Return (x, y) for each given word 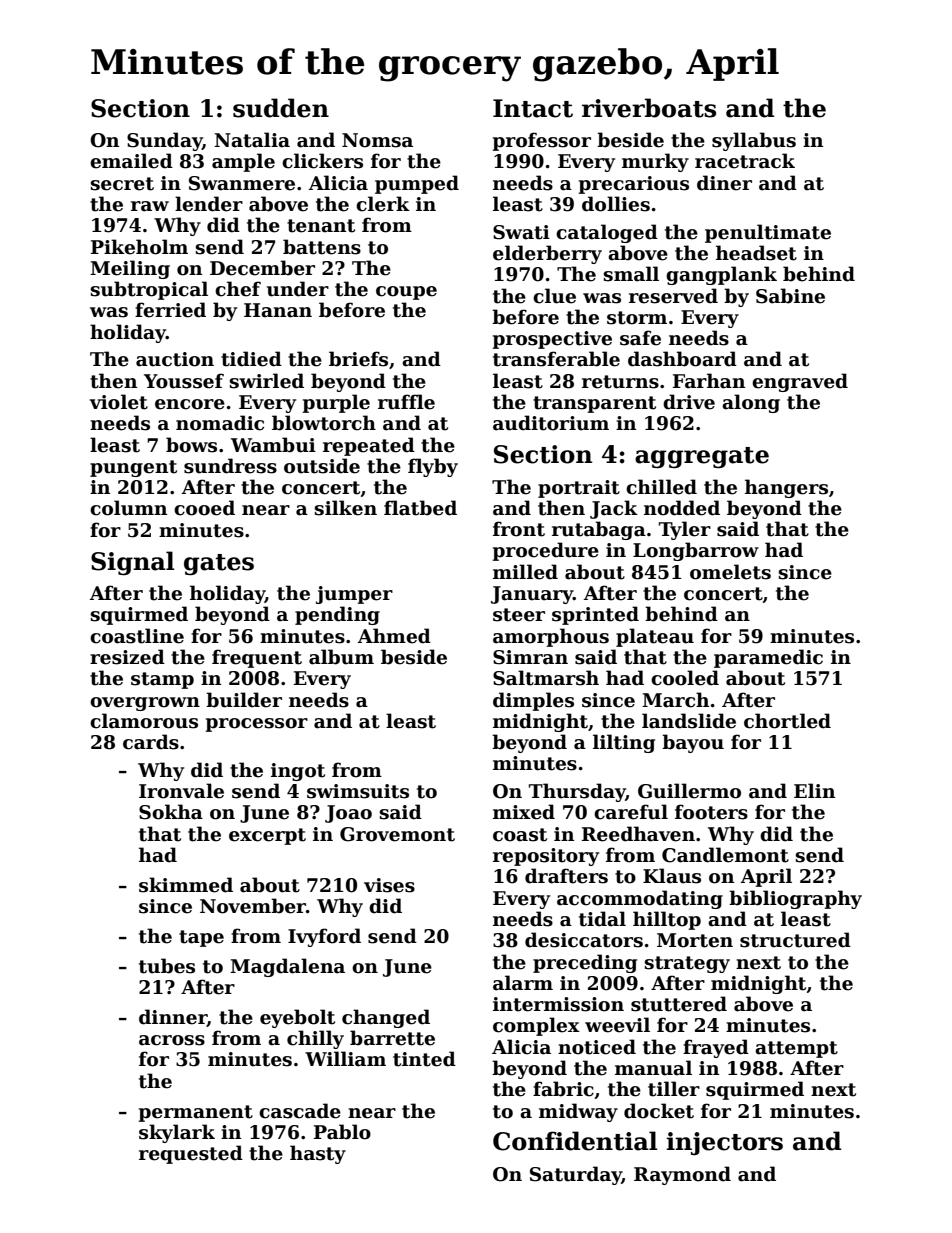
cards (151, 742)
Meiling (130, 269)
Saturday (576, 1175)
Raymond (682, 1175)
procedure (545, 551)
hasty (318, 1154)
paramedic (768, 658)
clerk (383, 204)
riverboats (649, 108)
